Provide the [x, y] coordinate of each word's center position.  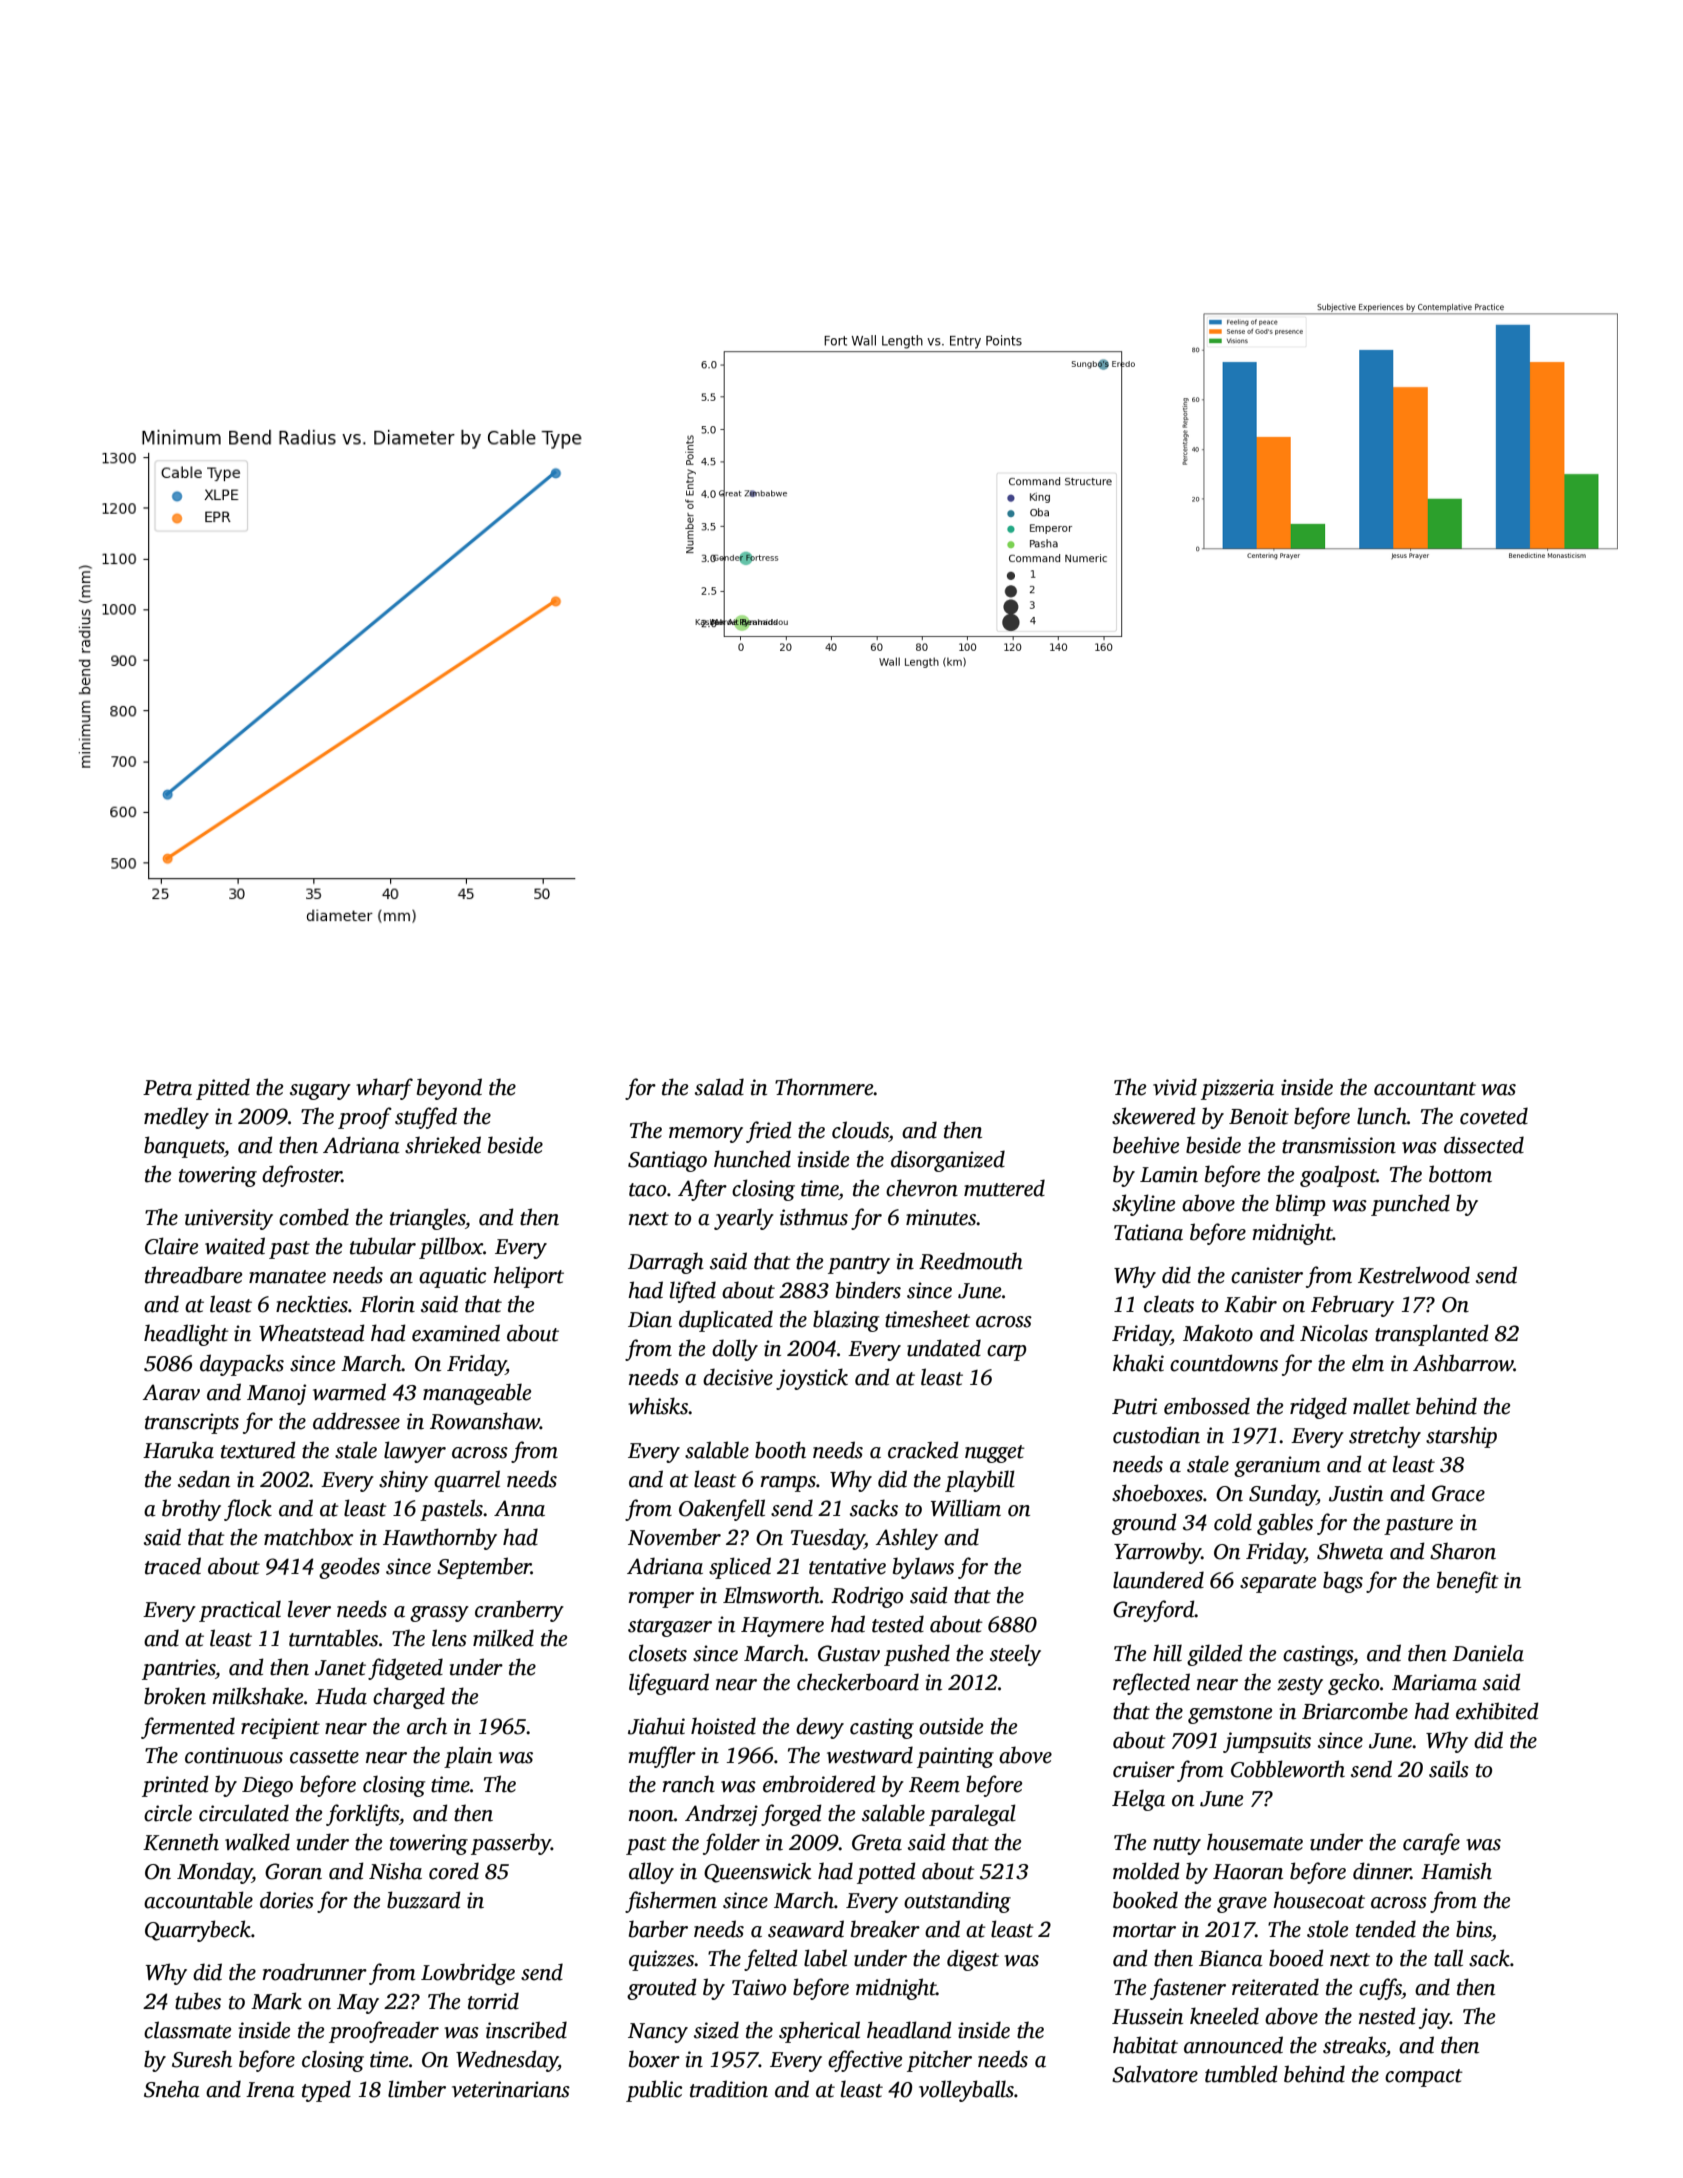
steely [1015, 1655]
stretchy [1385, 1437]
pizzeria [1237, 1089]
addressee [356, 1421]
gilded [1215, 1655]
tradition [729, 2089]
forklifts [362, 1815]
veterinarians [511, 2089]
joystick [812, 1379]
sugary [320, 1092]
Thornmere [824, 1087]
